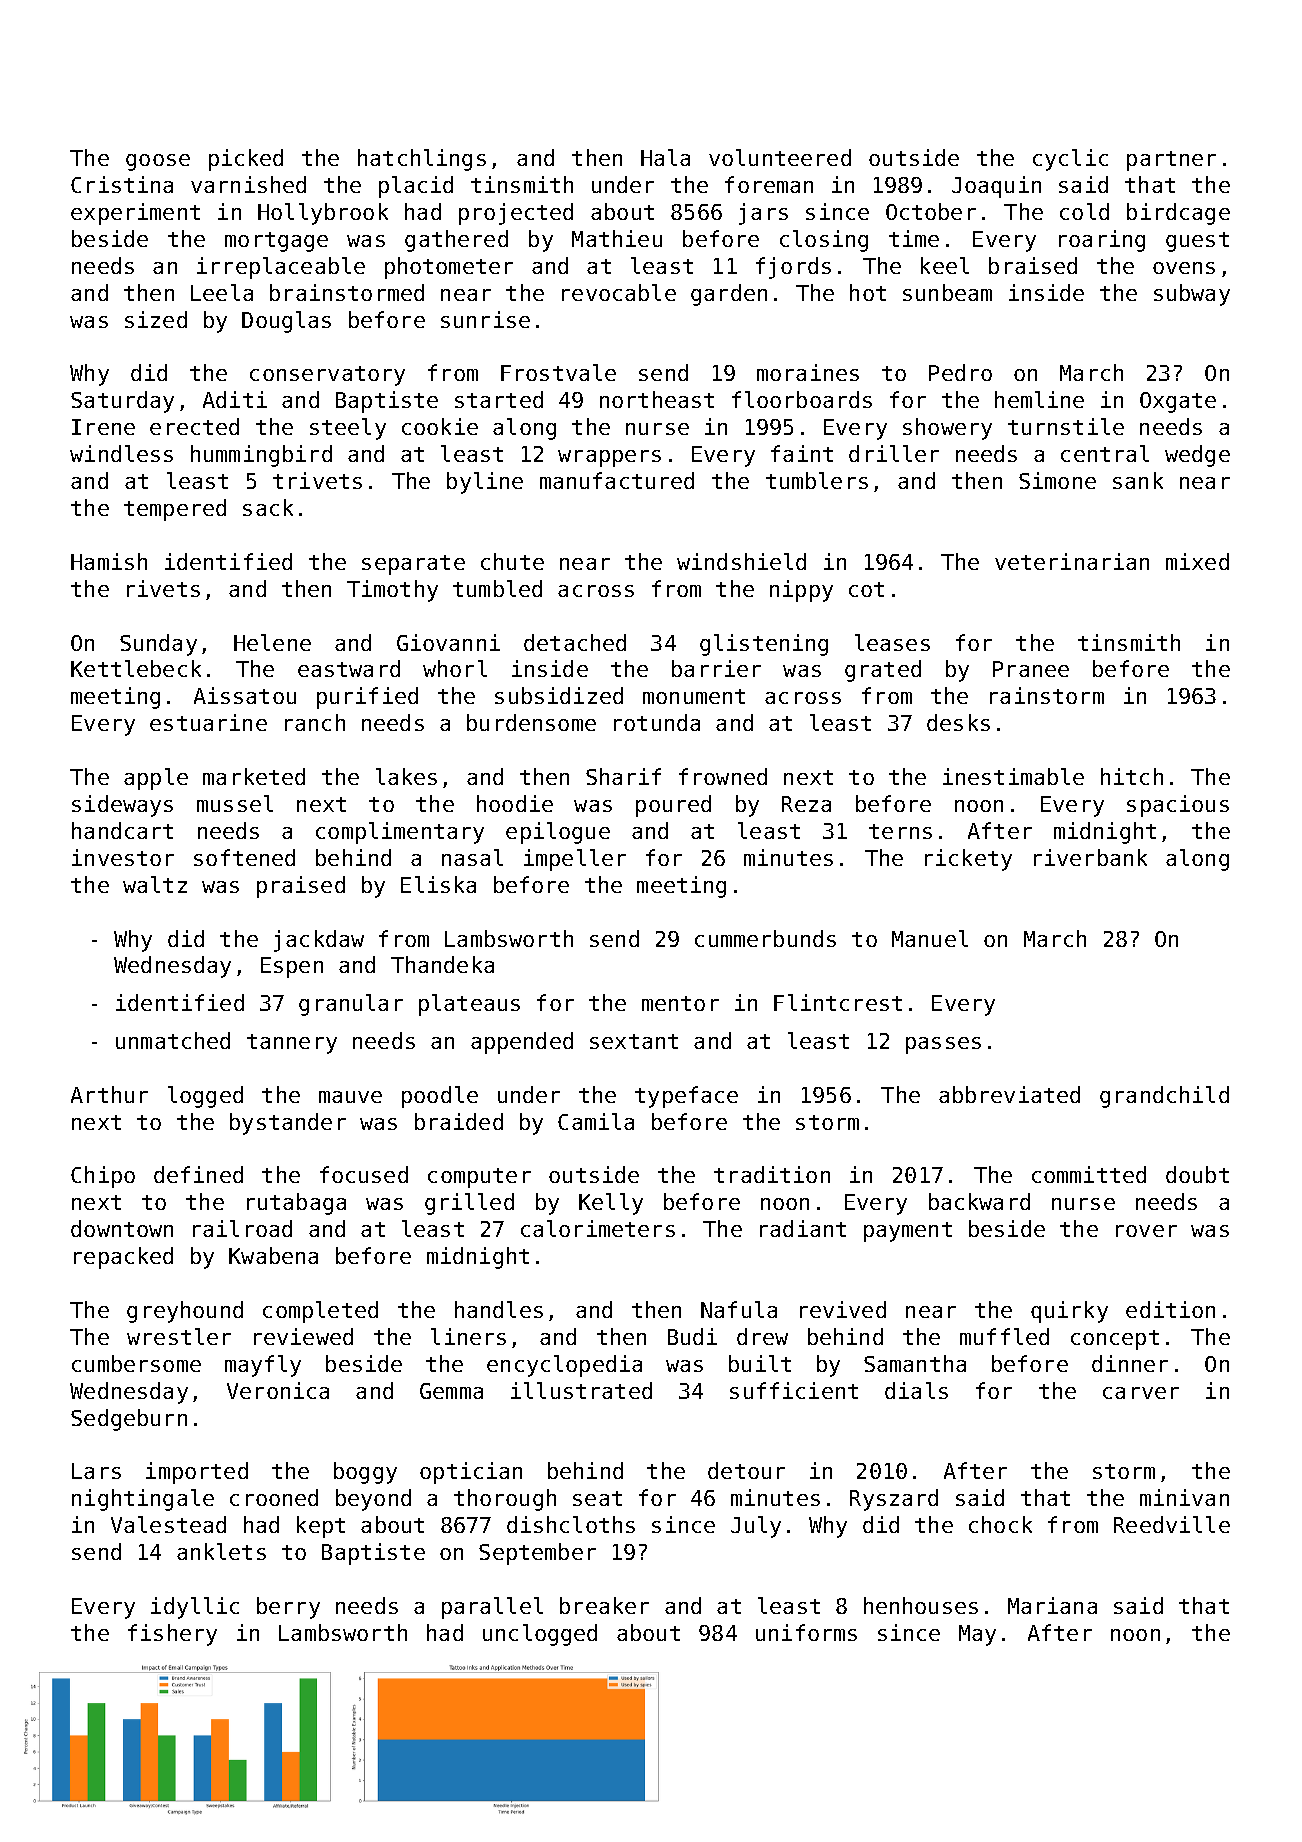 This page has height=1842, width=1302. What do you see at coordinates (1197, 1174) in the page?
I see `doubt` at bounding box center [1197, 1174].
